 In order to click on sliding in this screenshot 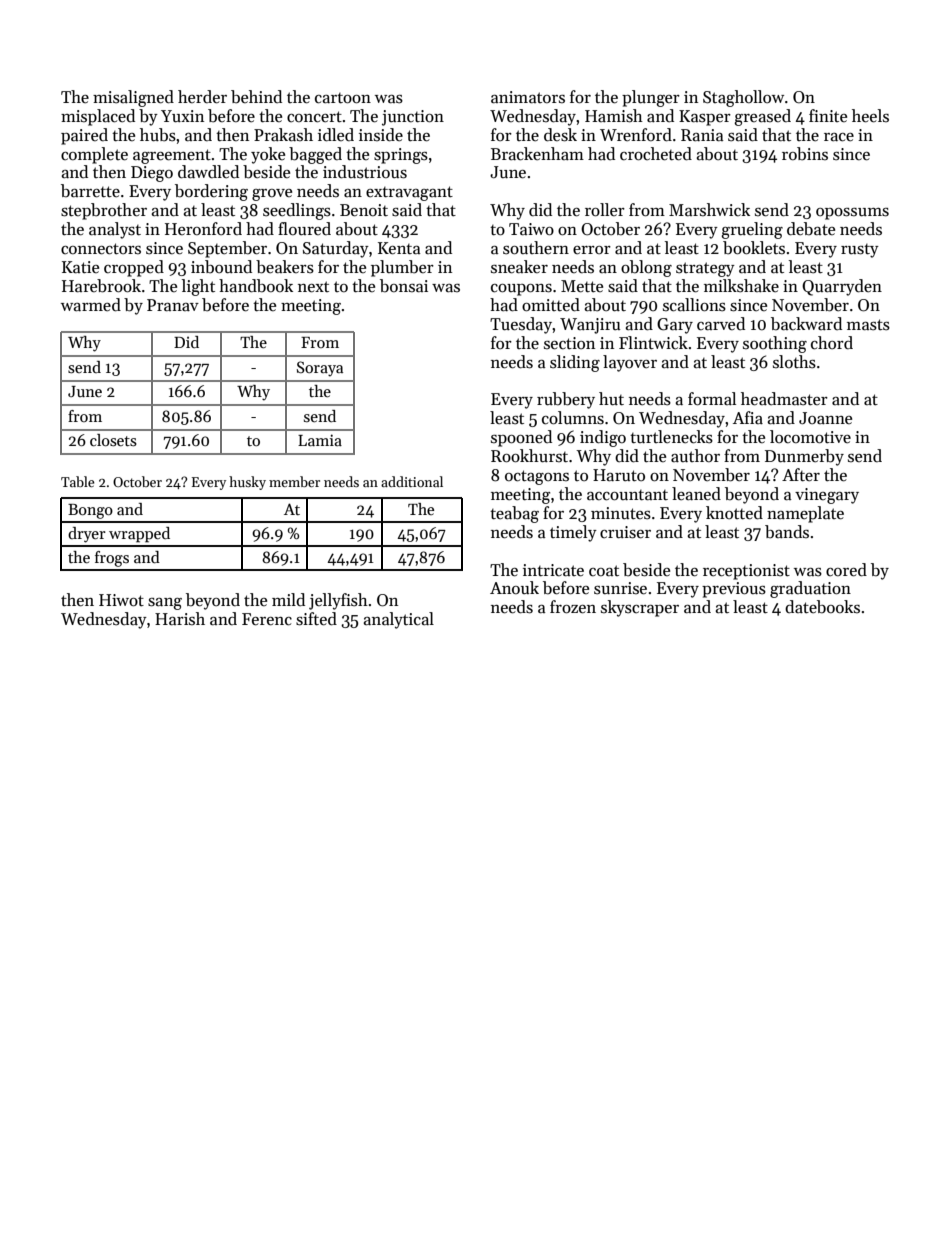, I will do `click(575, 363)`.
